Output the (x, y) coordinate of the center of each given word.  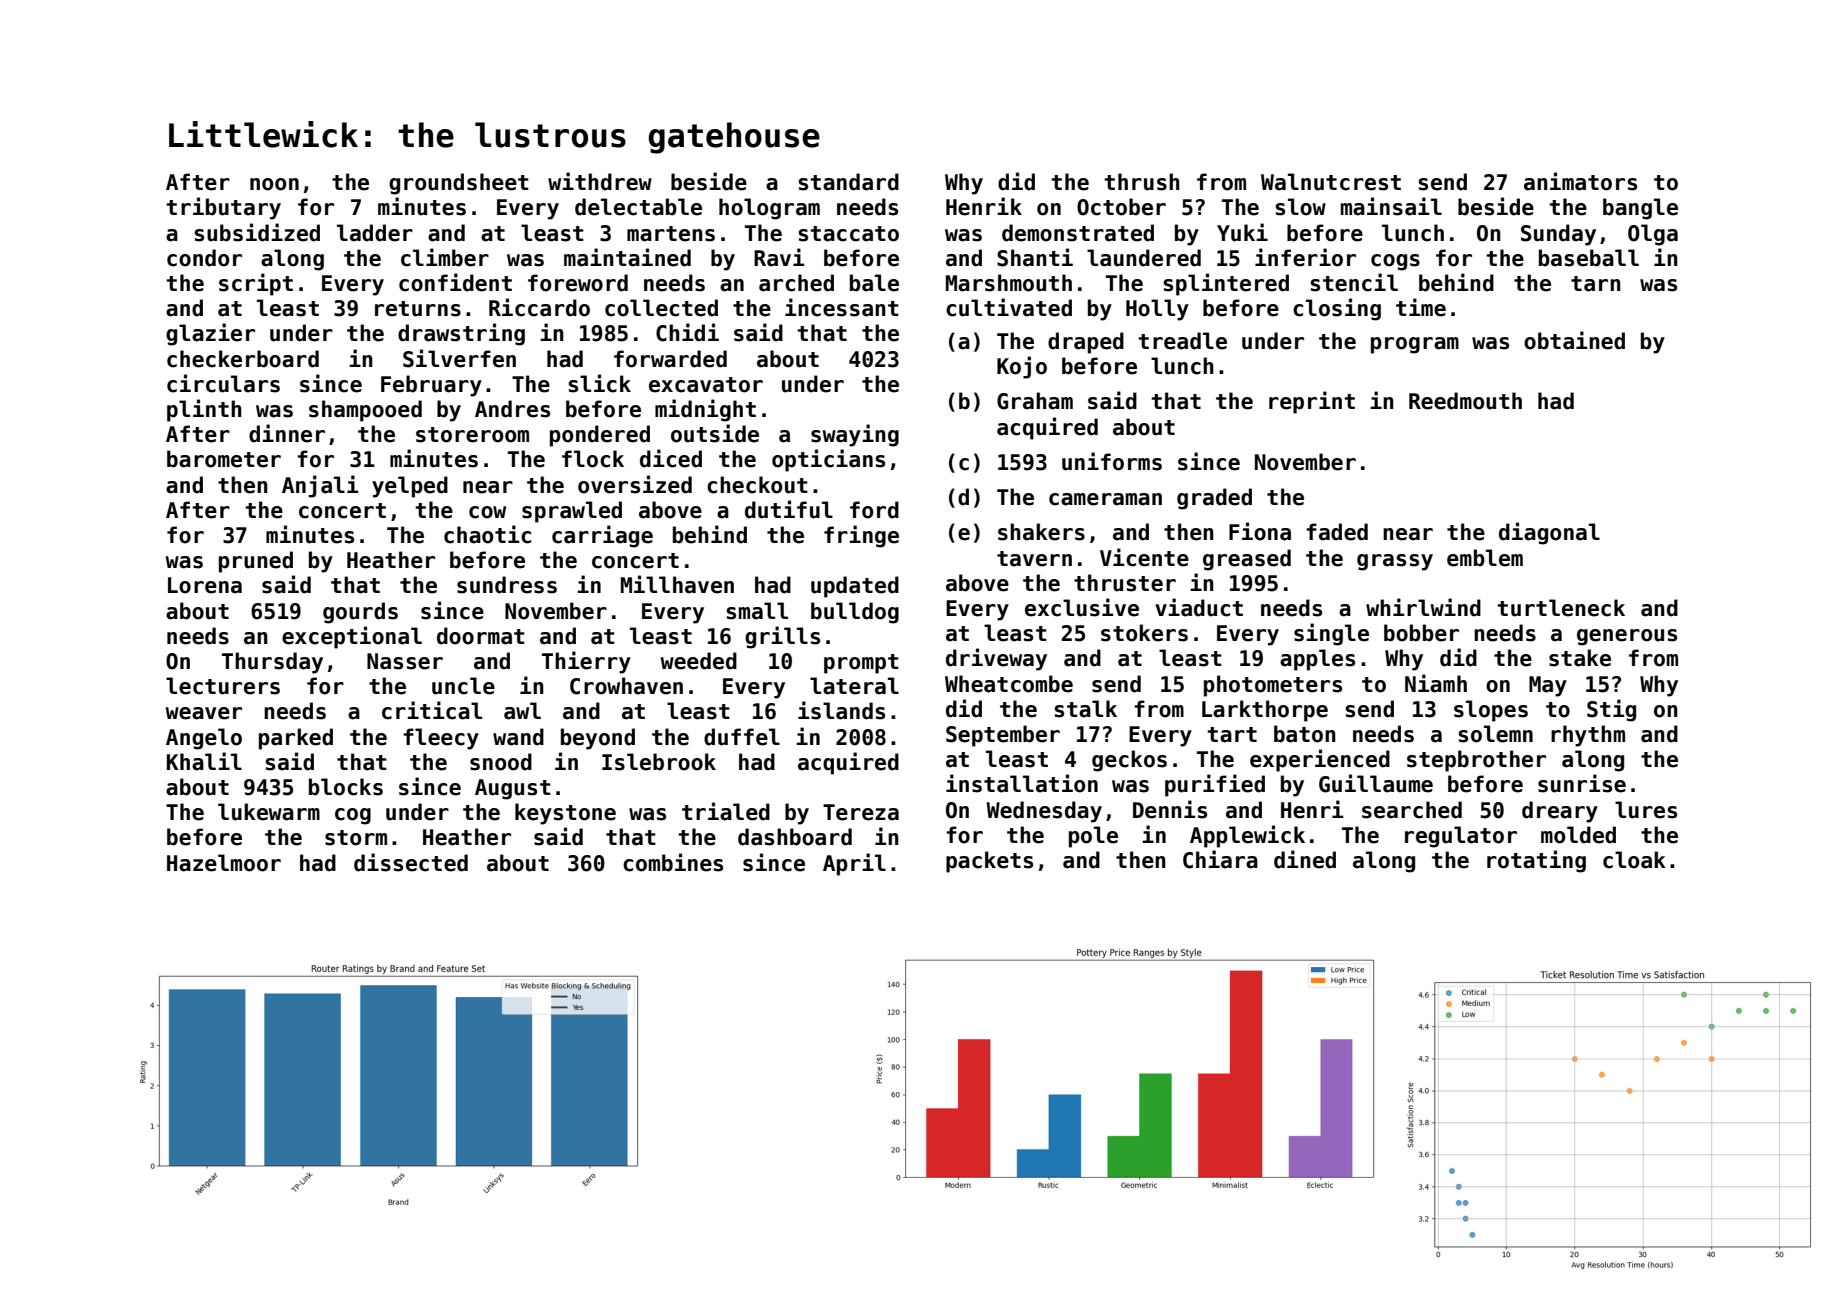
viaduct (1199, 607)
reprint (1312, 402)
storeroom (472, 435)
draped (1086, 343)
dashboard (795, 837)
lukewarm (269, 812)
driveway (996, 659)
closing (1337, 309)
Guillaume (1376, 783)
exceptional (352, 637)
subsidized (257, 232)
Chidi (687, 332)
